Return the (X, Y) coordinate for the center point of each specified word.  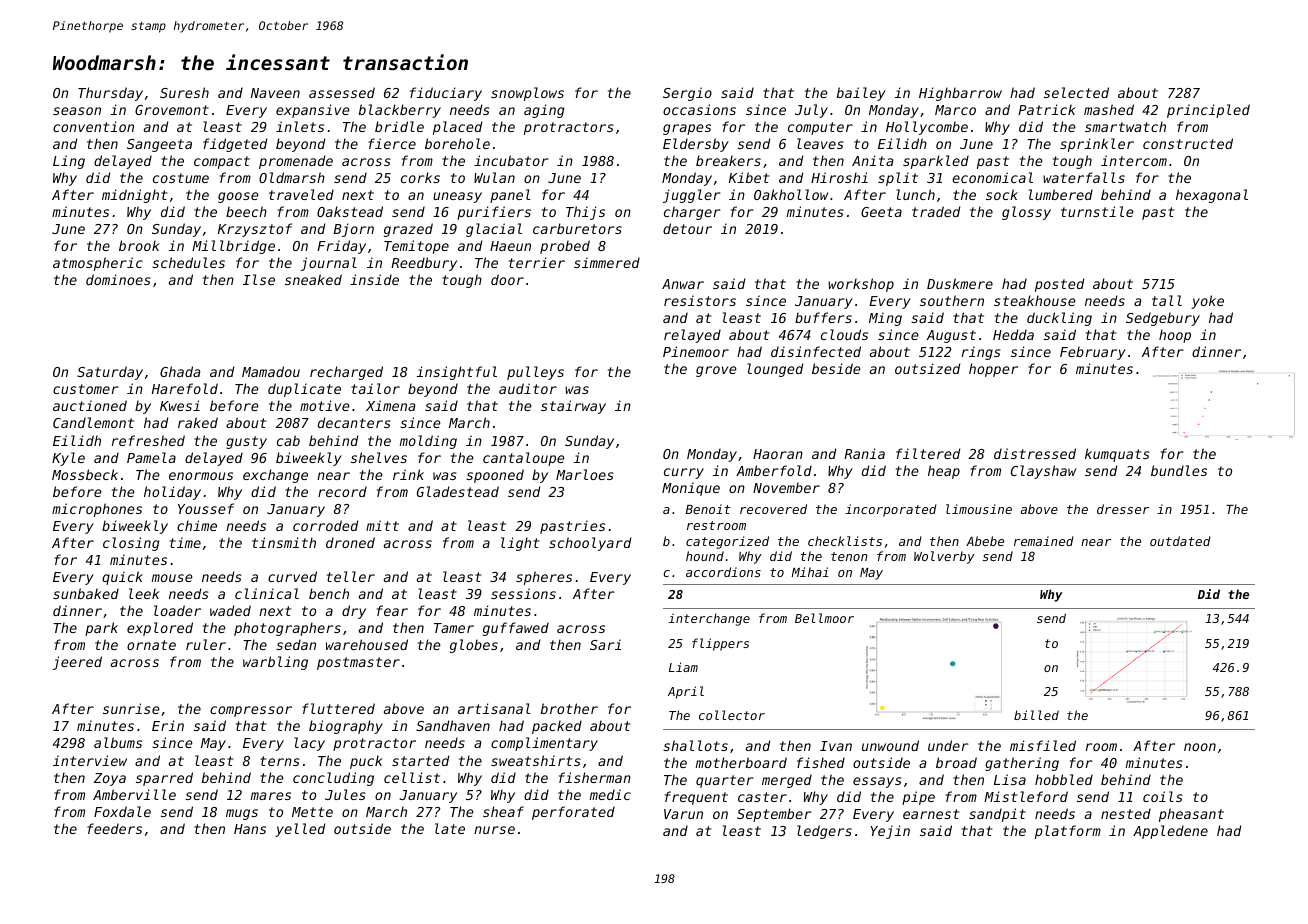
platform (1068, 832)
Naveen (275, 93)
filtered (928, 453)
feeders (114, 828)
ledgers (824, 832)
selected (1076, 92)
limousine (979, 509)
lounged (775, 370)
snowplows (527, 94)
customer (86, 389)
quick (122, 578)
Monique (691, 489)
